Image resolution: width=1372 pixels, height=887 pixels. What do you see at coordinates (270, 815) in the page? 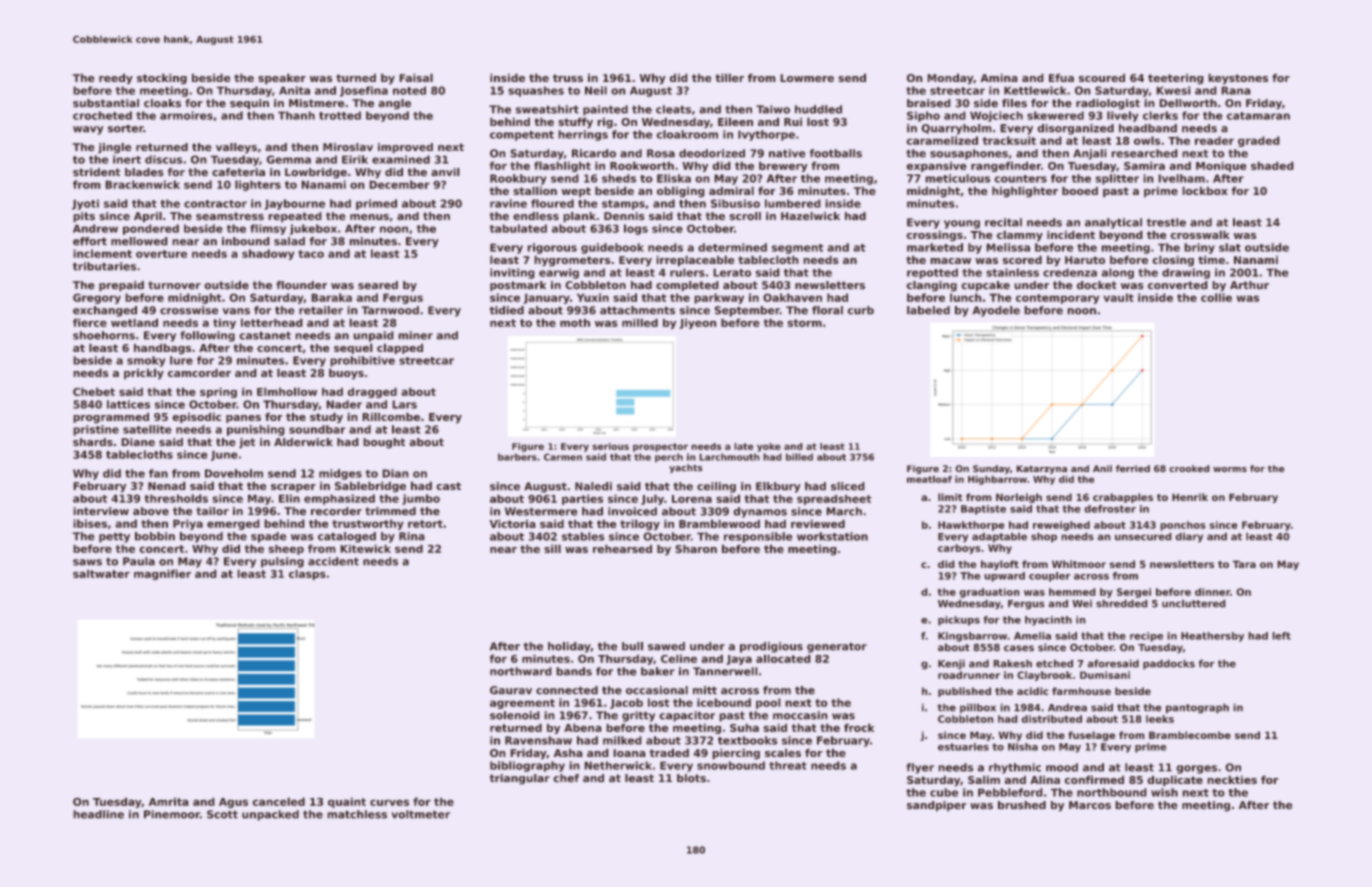
I see `unpacked` at bounding box center [270, 815].
